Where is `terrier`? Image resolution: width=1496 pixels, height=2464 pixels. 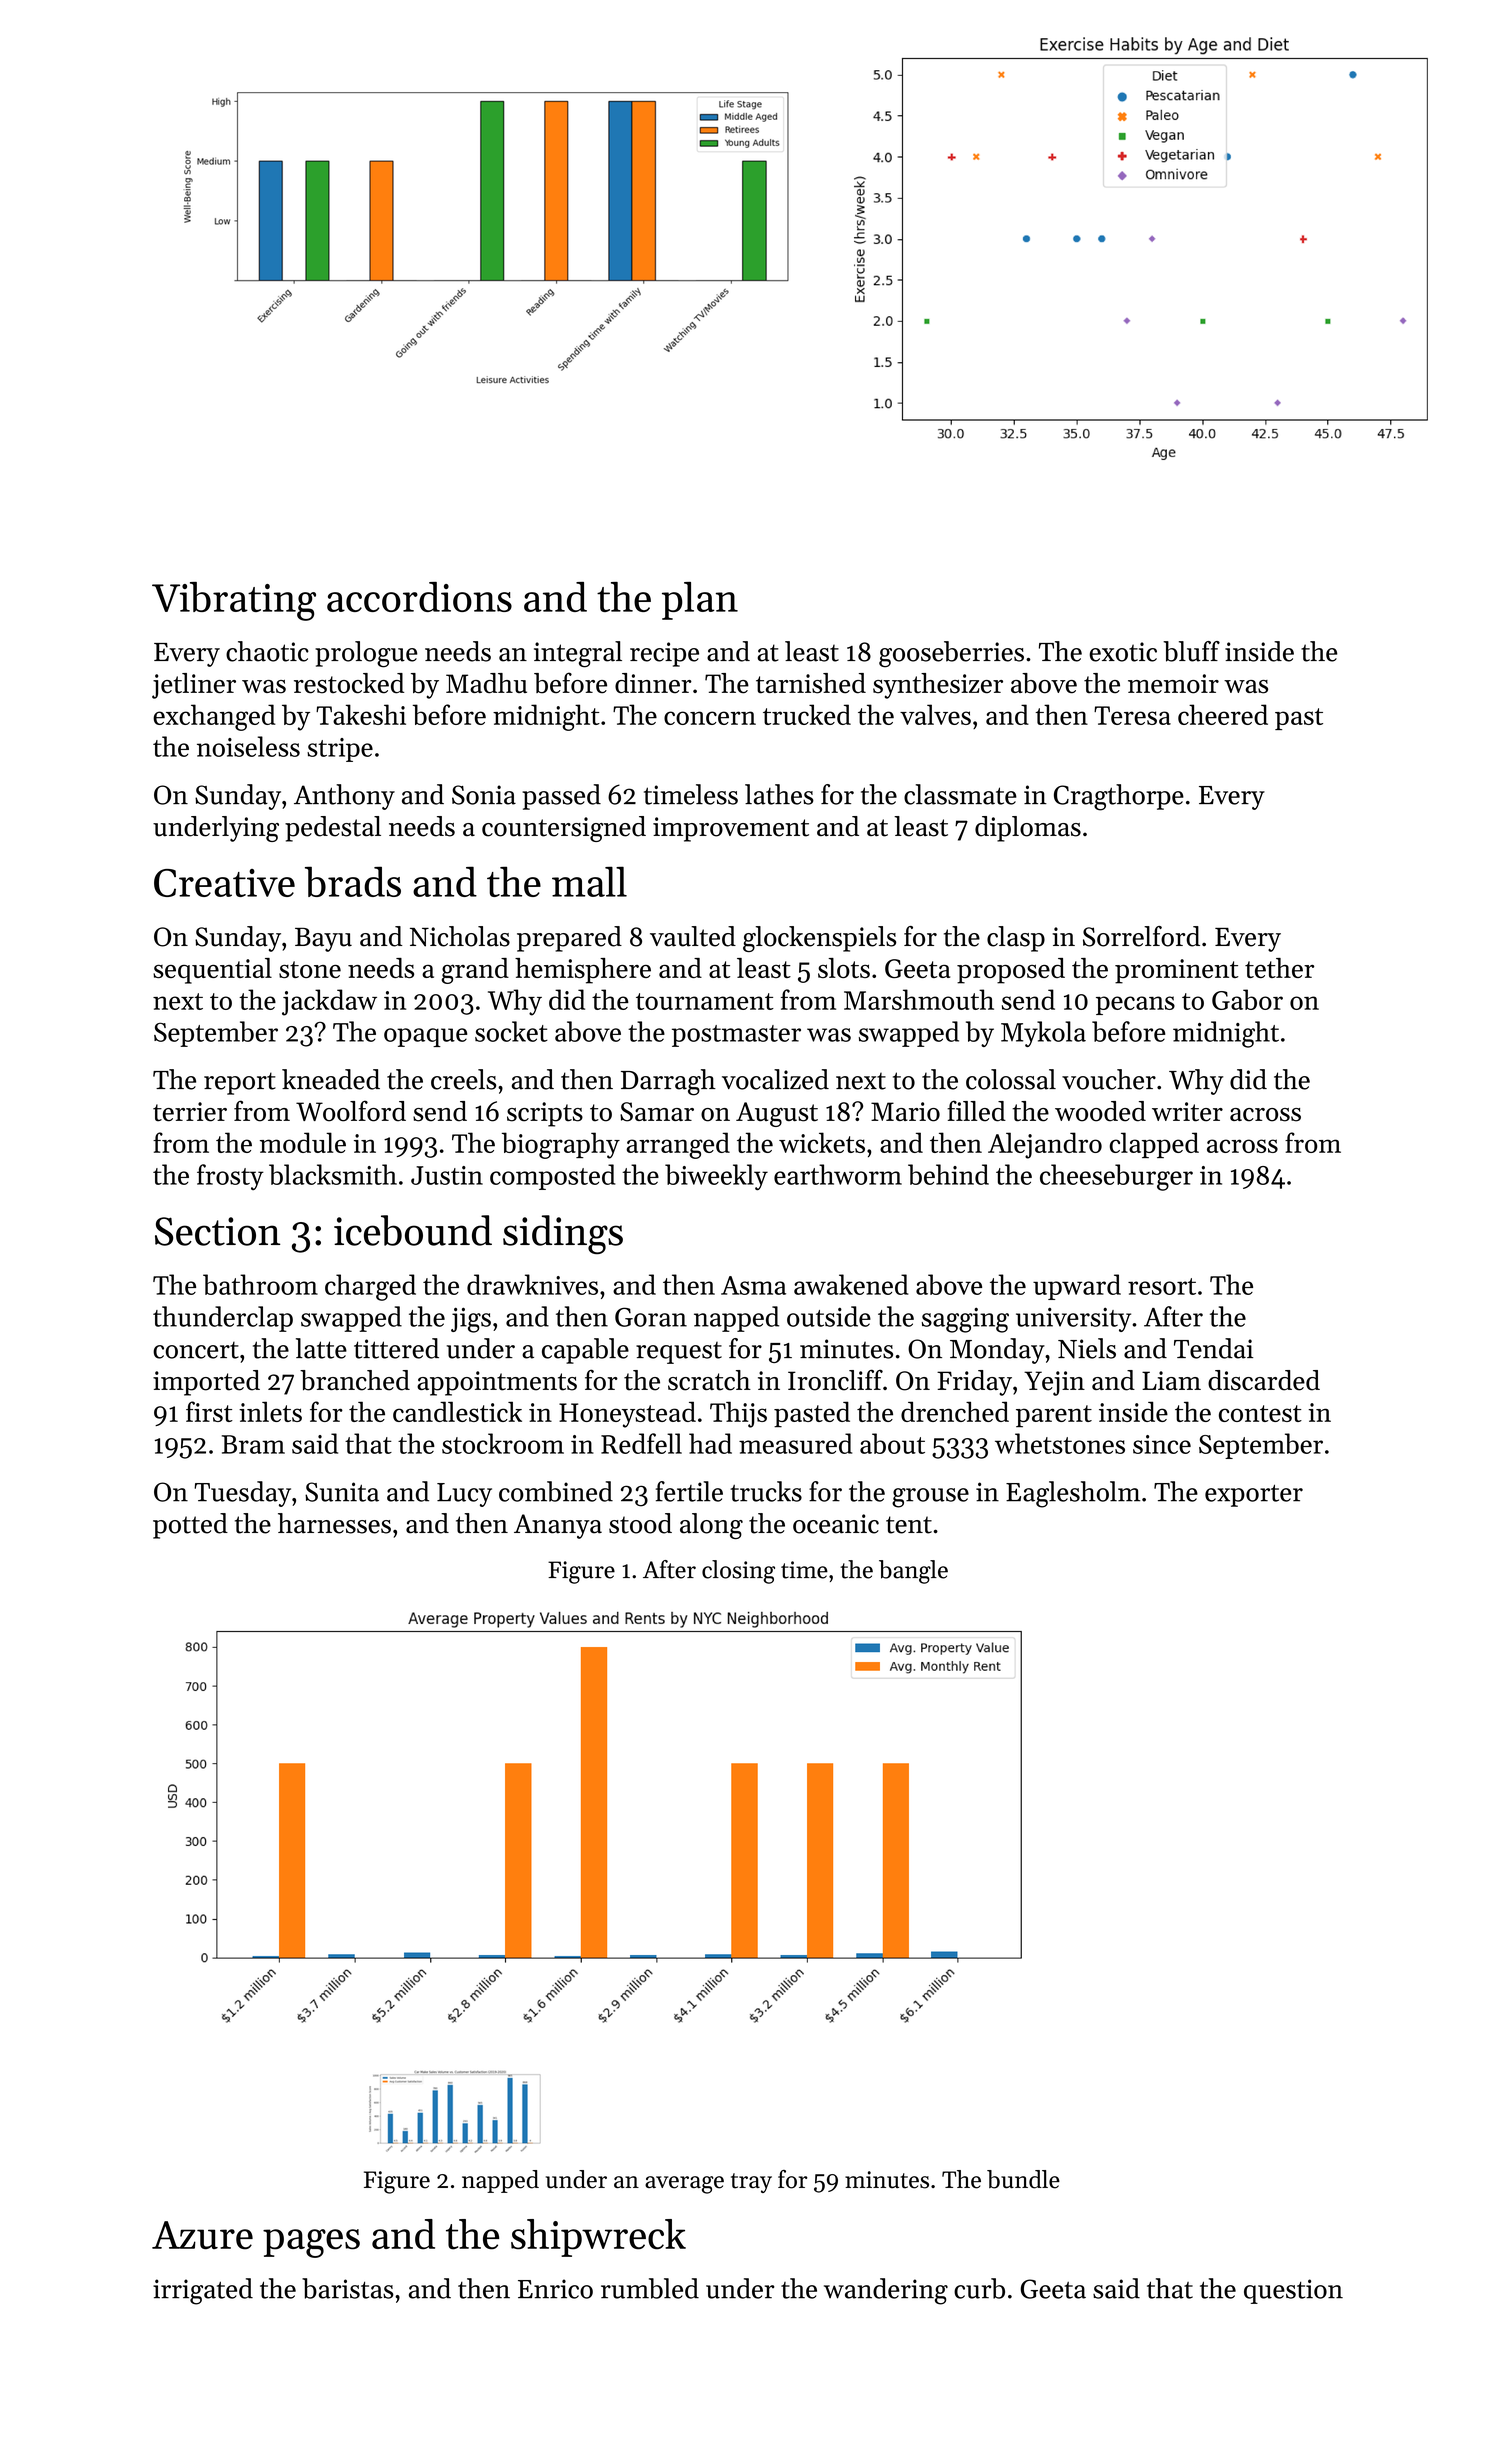
terrier is located at coordinates (190, 1112).
